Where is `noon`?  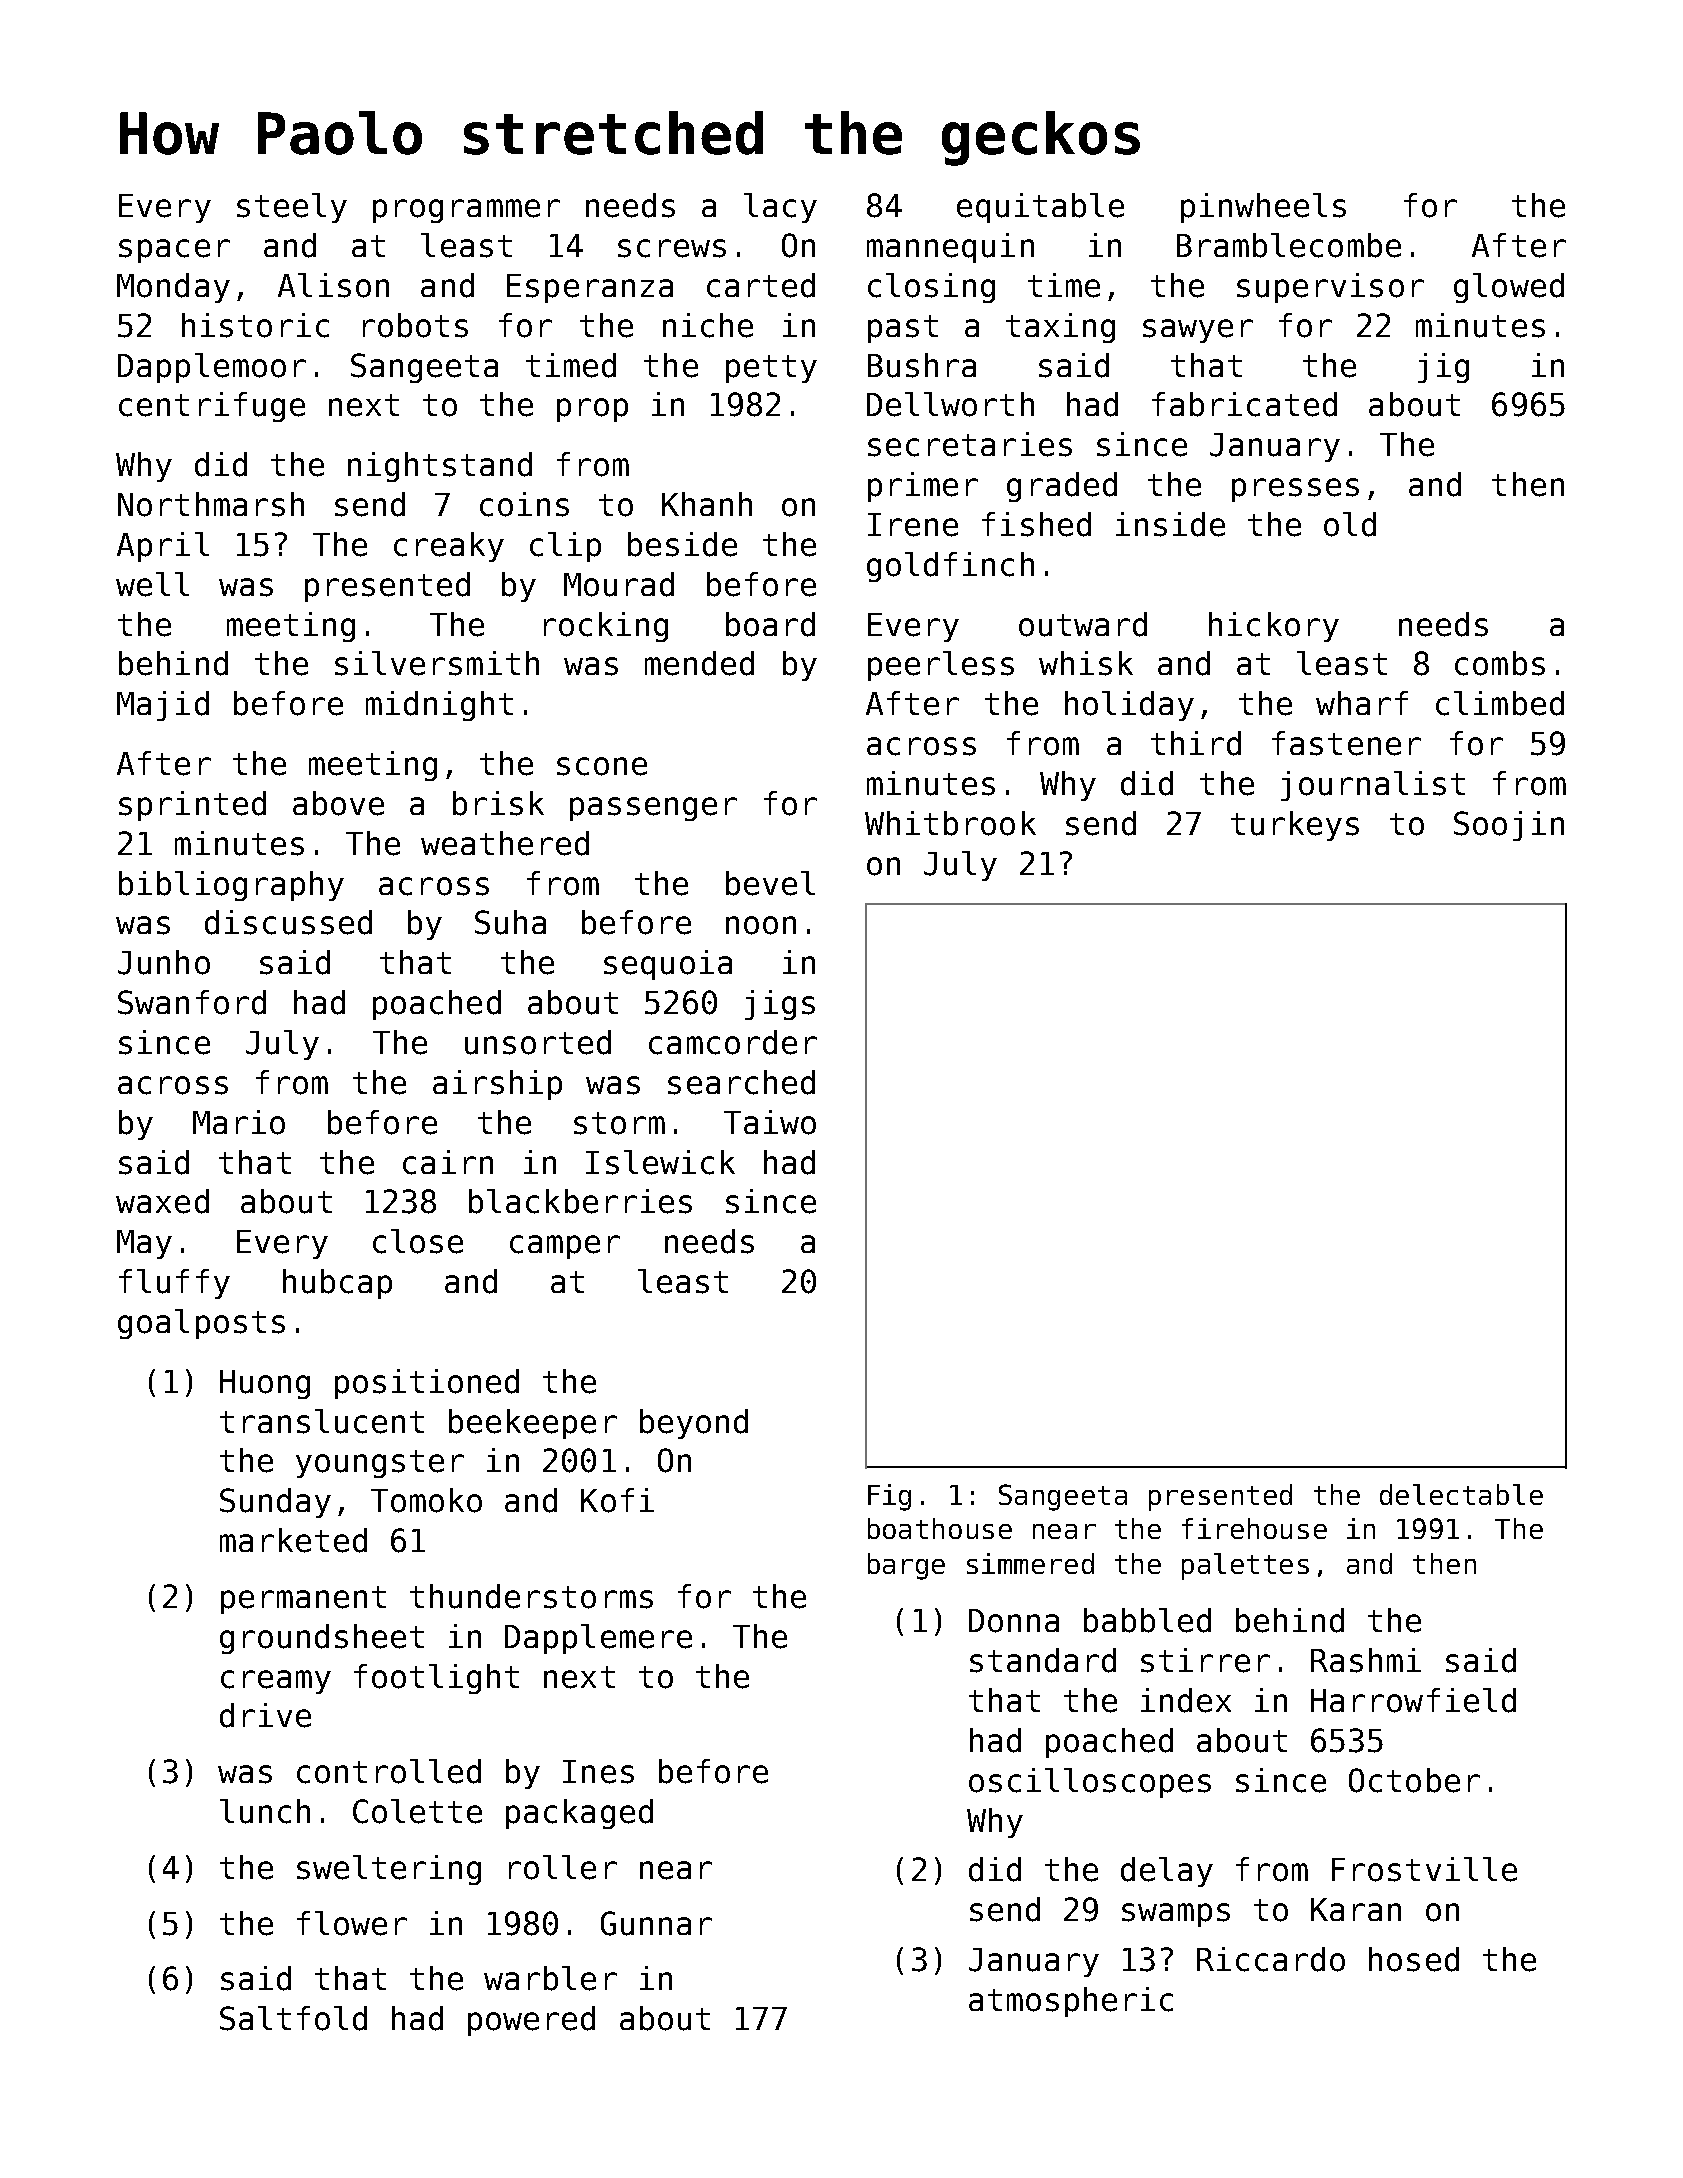 noon is located at coordinates (761, 925).
